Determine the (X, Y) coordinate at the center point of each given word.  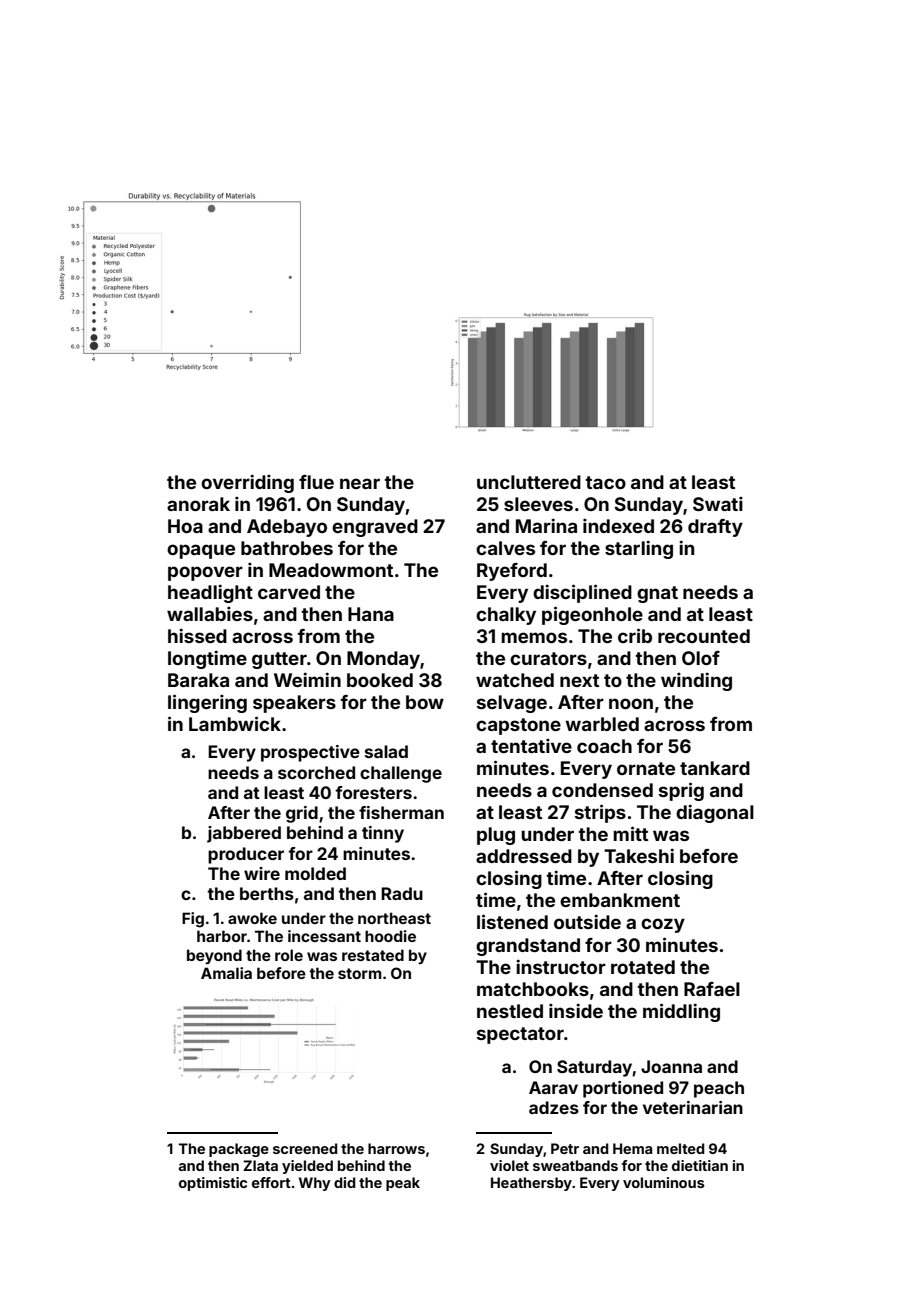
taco (606, 482)
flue (316, 482)
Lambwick (235, 723)
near (360, 483)
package (239, 1150)
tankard (715, 768)
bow (425, 702)
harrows (396, 1148)
